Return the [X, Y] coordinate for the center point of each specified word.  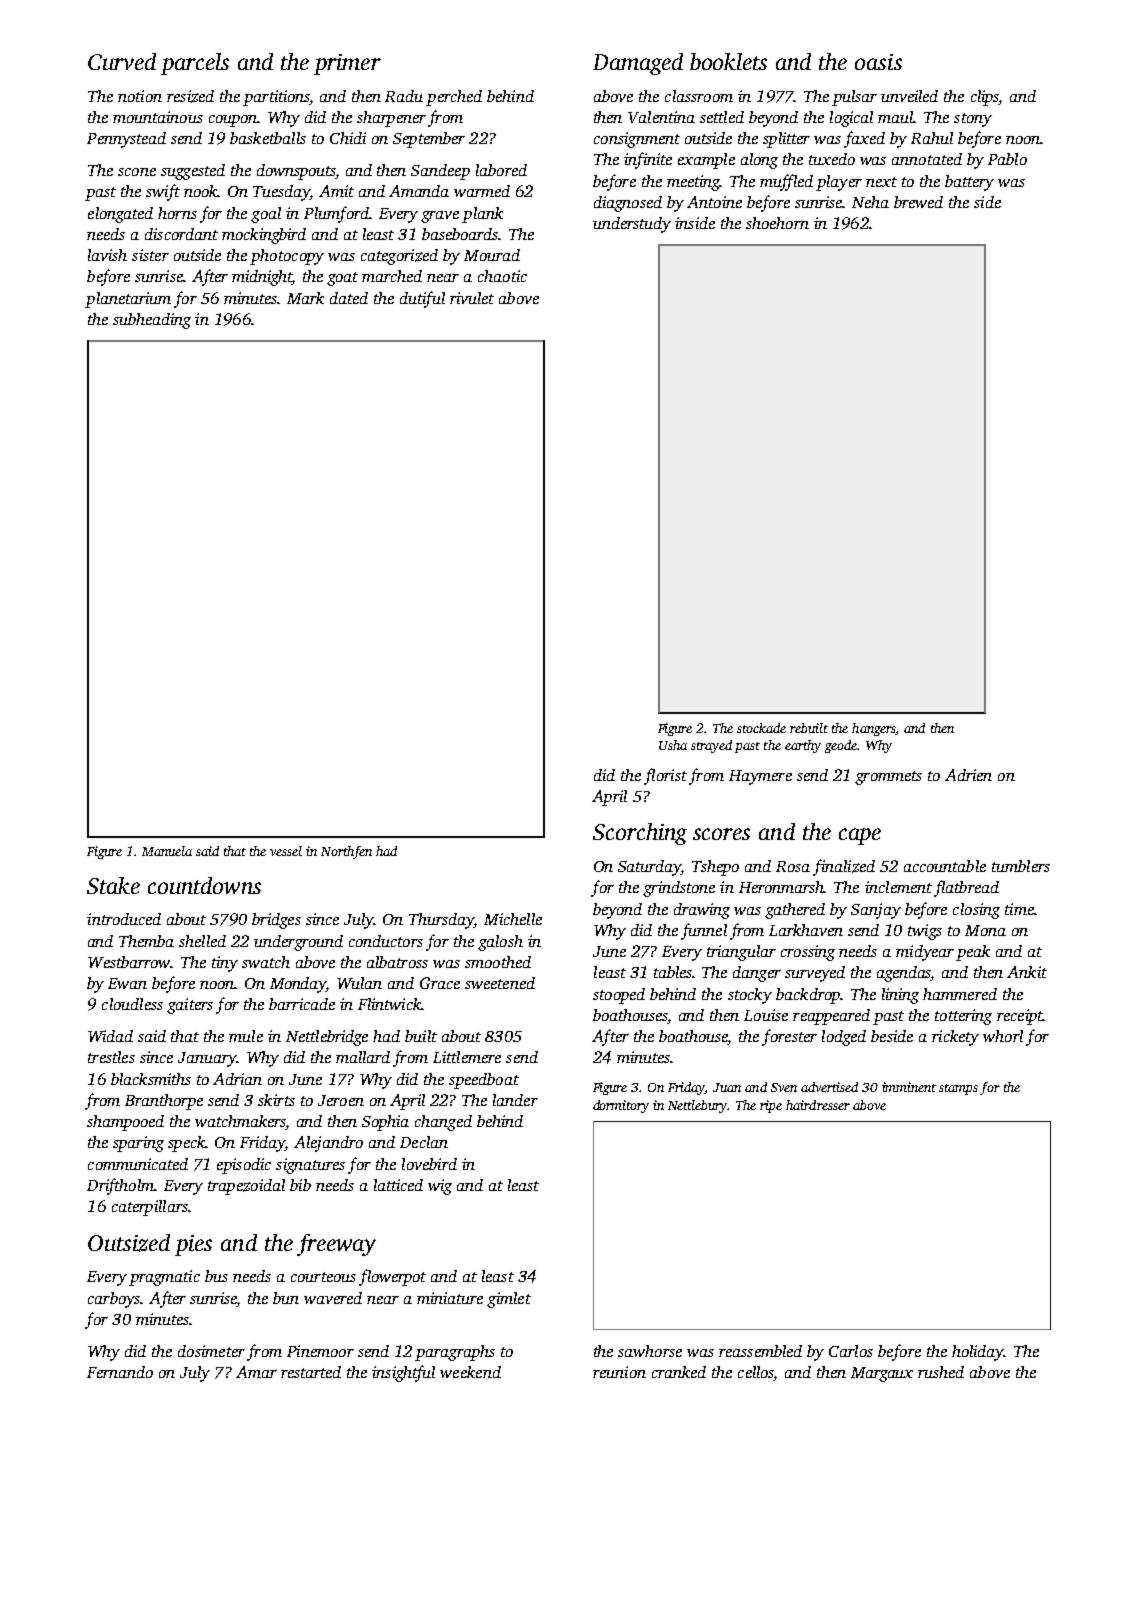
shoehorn [777, 223]
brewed [918, 202]
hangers [874, 729]
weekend [470, 1372]
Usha [673, 745]
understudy [632, 225]
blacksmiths [151, 1079]
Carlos [851, 1351]
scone [137, 172]
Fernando [120, 1372]
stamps [958, 1089]
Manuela [167, 851]
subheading [152, 321]
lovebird [429, 1164]
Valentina [661, 117]
